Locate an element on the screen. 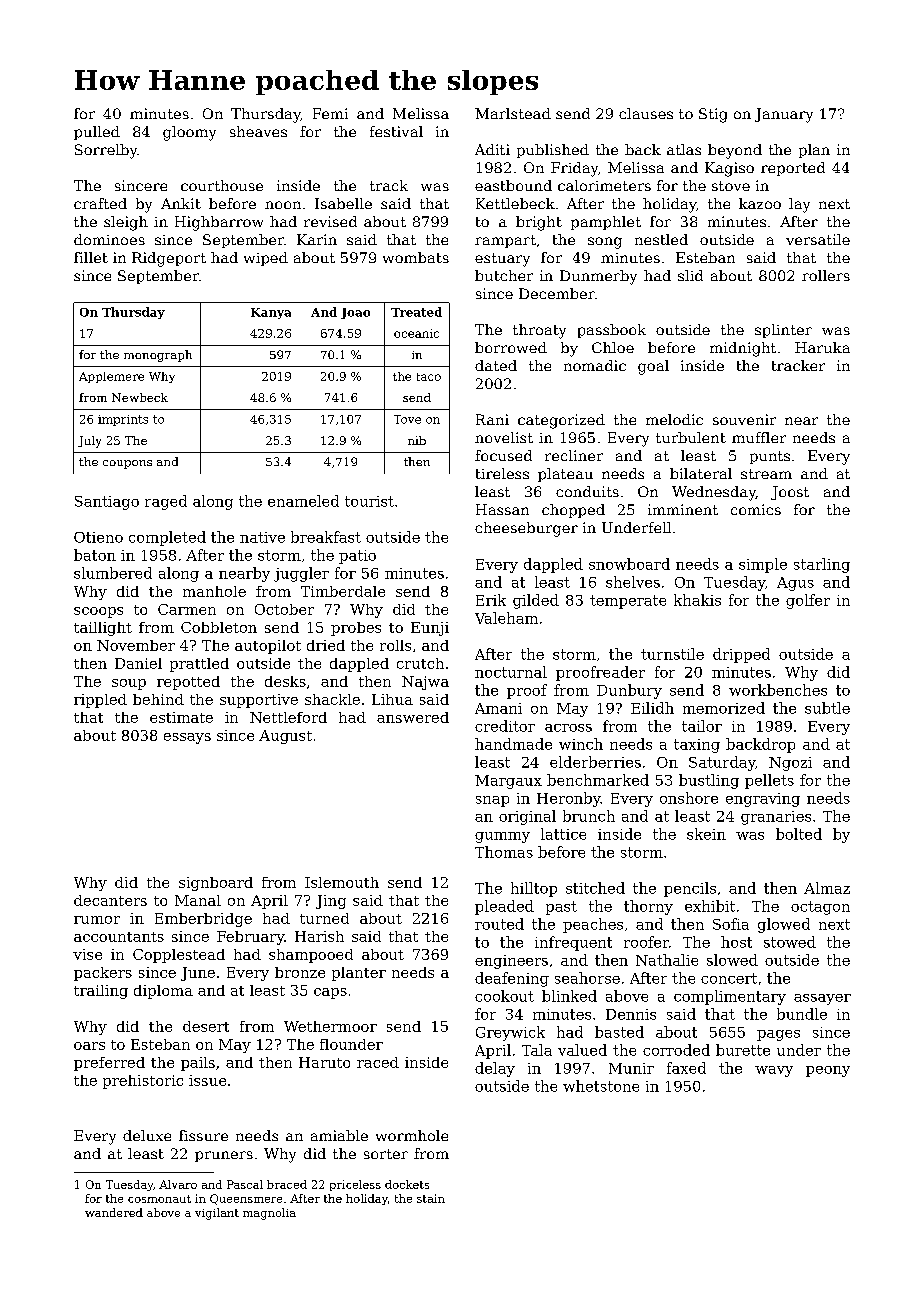 This screenshot has width=924, height=1308. raged is located at coordinates (166, 502).
